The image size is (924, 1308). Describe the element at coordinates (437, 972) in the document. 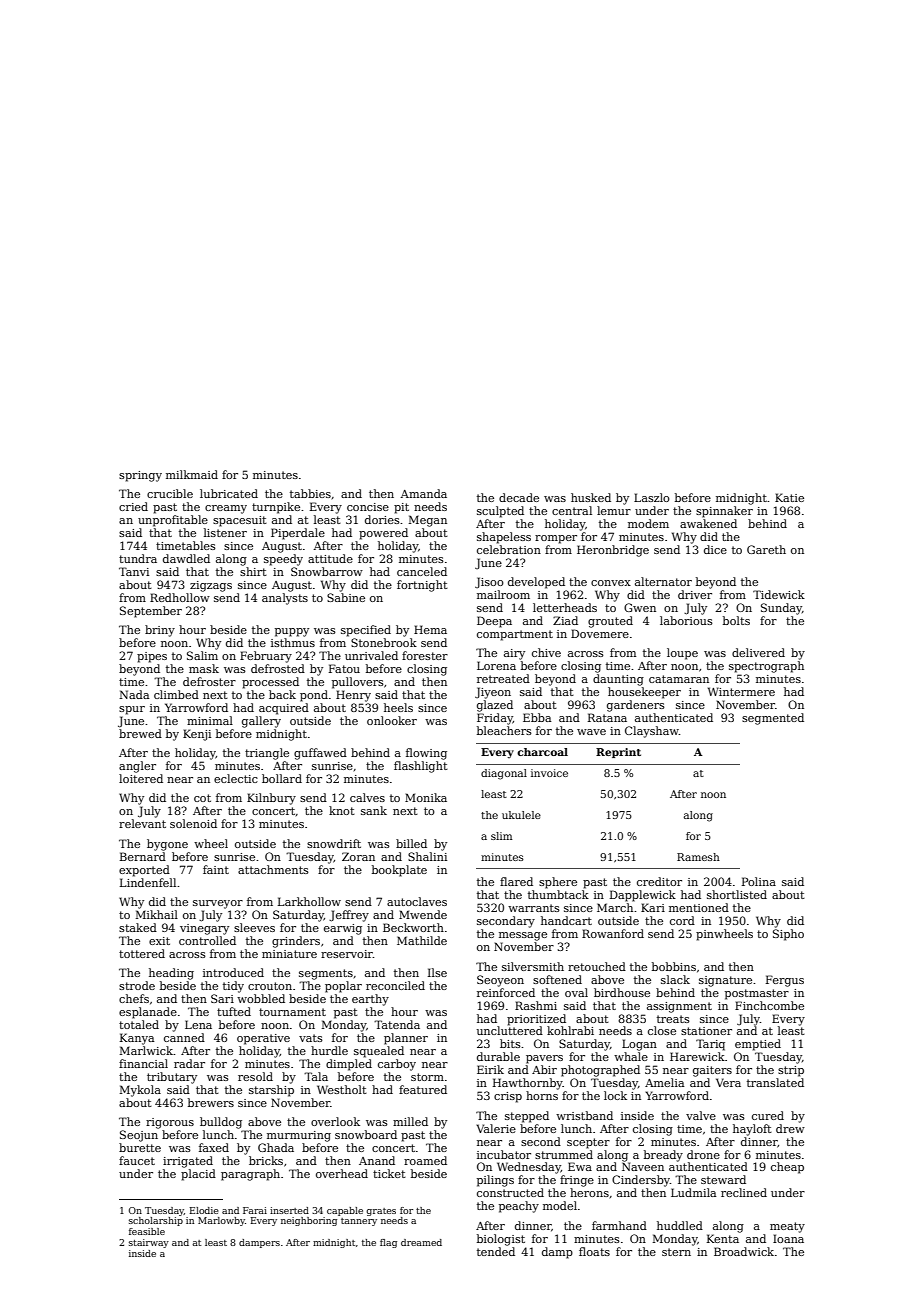

I see `Ilse` at that location.
